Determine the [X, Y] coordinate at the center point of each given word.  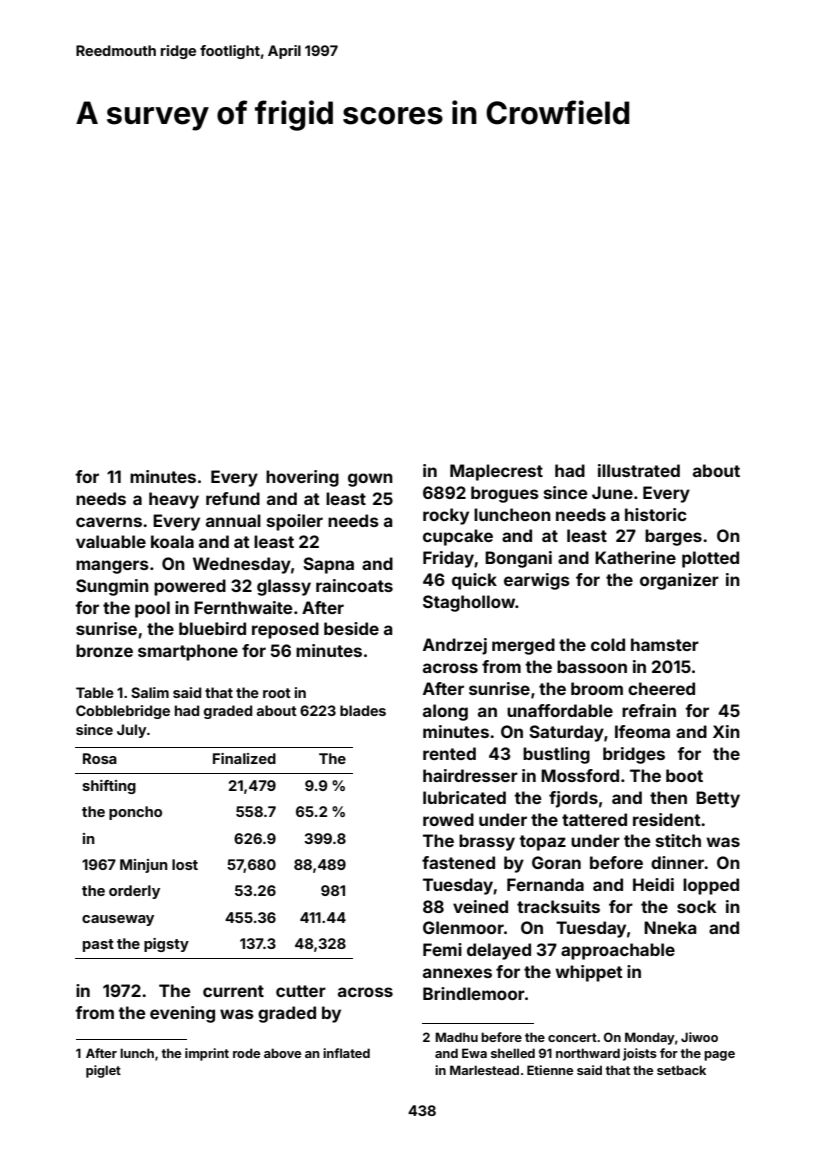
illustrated [639, 470]
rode [246, 1053]
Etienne [550, 1070]
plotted [710, 559]
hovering [302, 478]
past [98, 945]
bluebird [212, 628]
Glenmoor [463, 927]
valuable [111, 541]
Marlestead [484, 1070]
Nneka [670, 927]
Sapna [328, 565]
